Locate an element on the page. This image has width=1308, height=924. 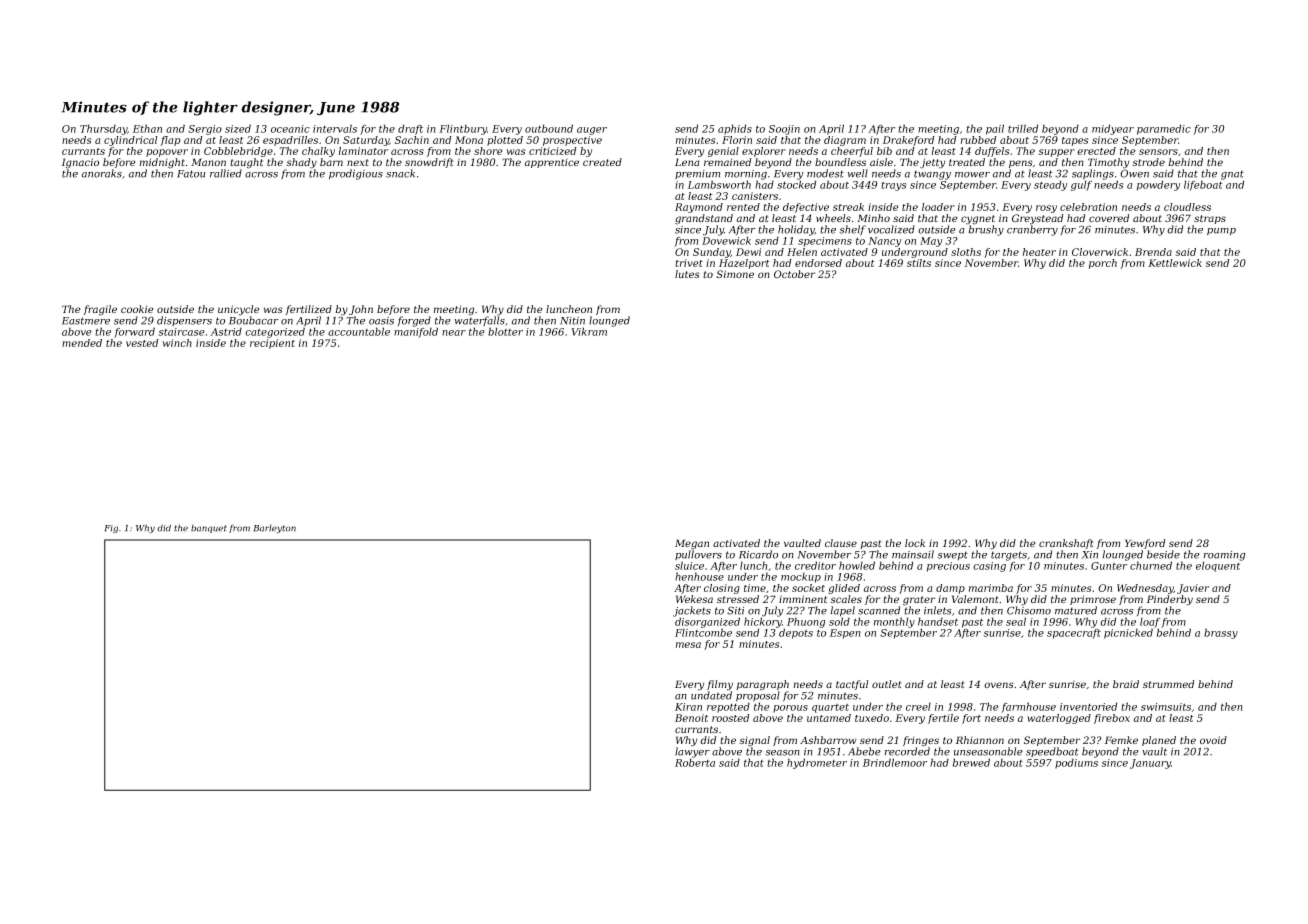
Yewford is located at coordinates (1145, 544).
